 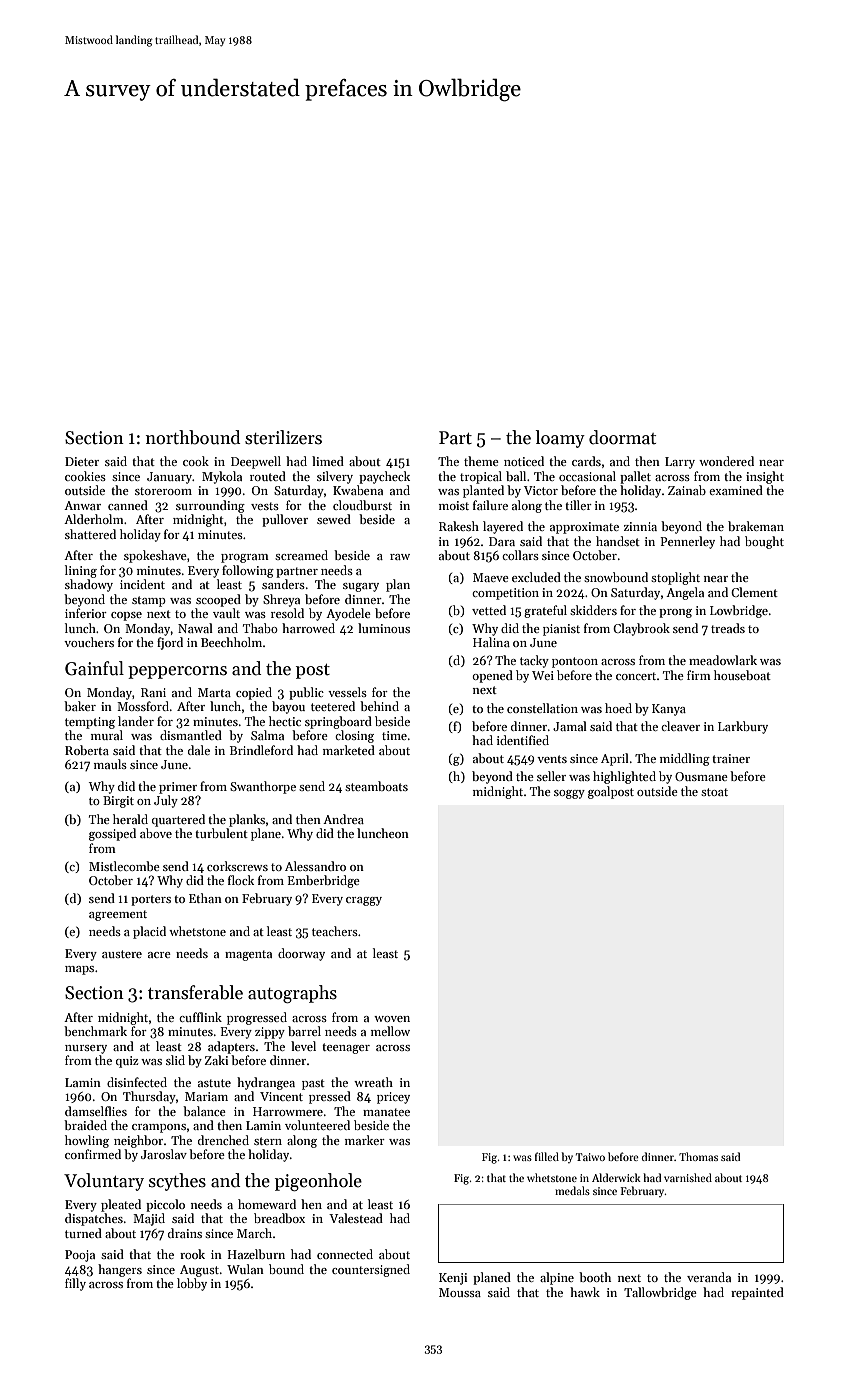 What do you see at coordinates (726, 461) in the page?
I see `wondered` at bounding box center [726, 461].
